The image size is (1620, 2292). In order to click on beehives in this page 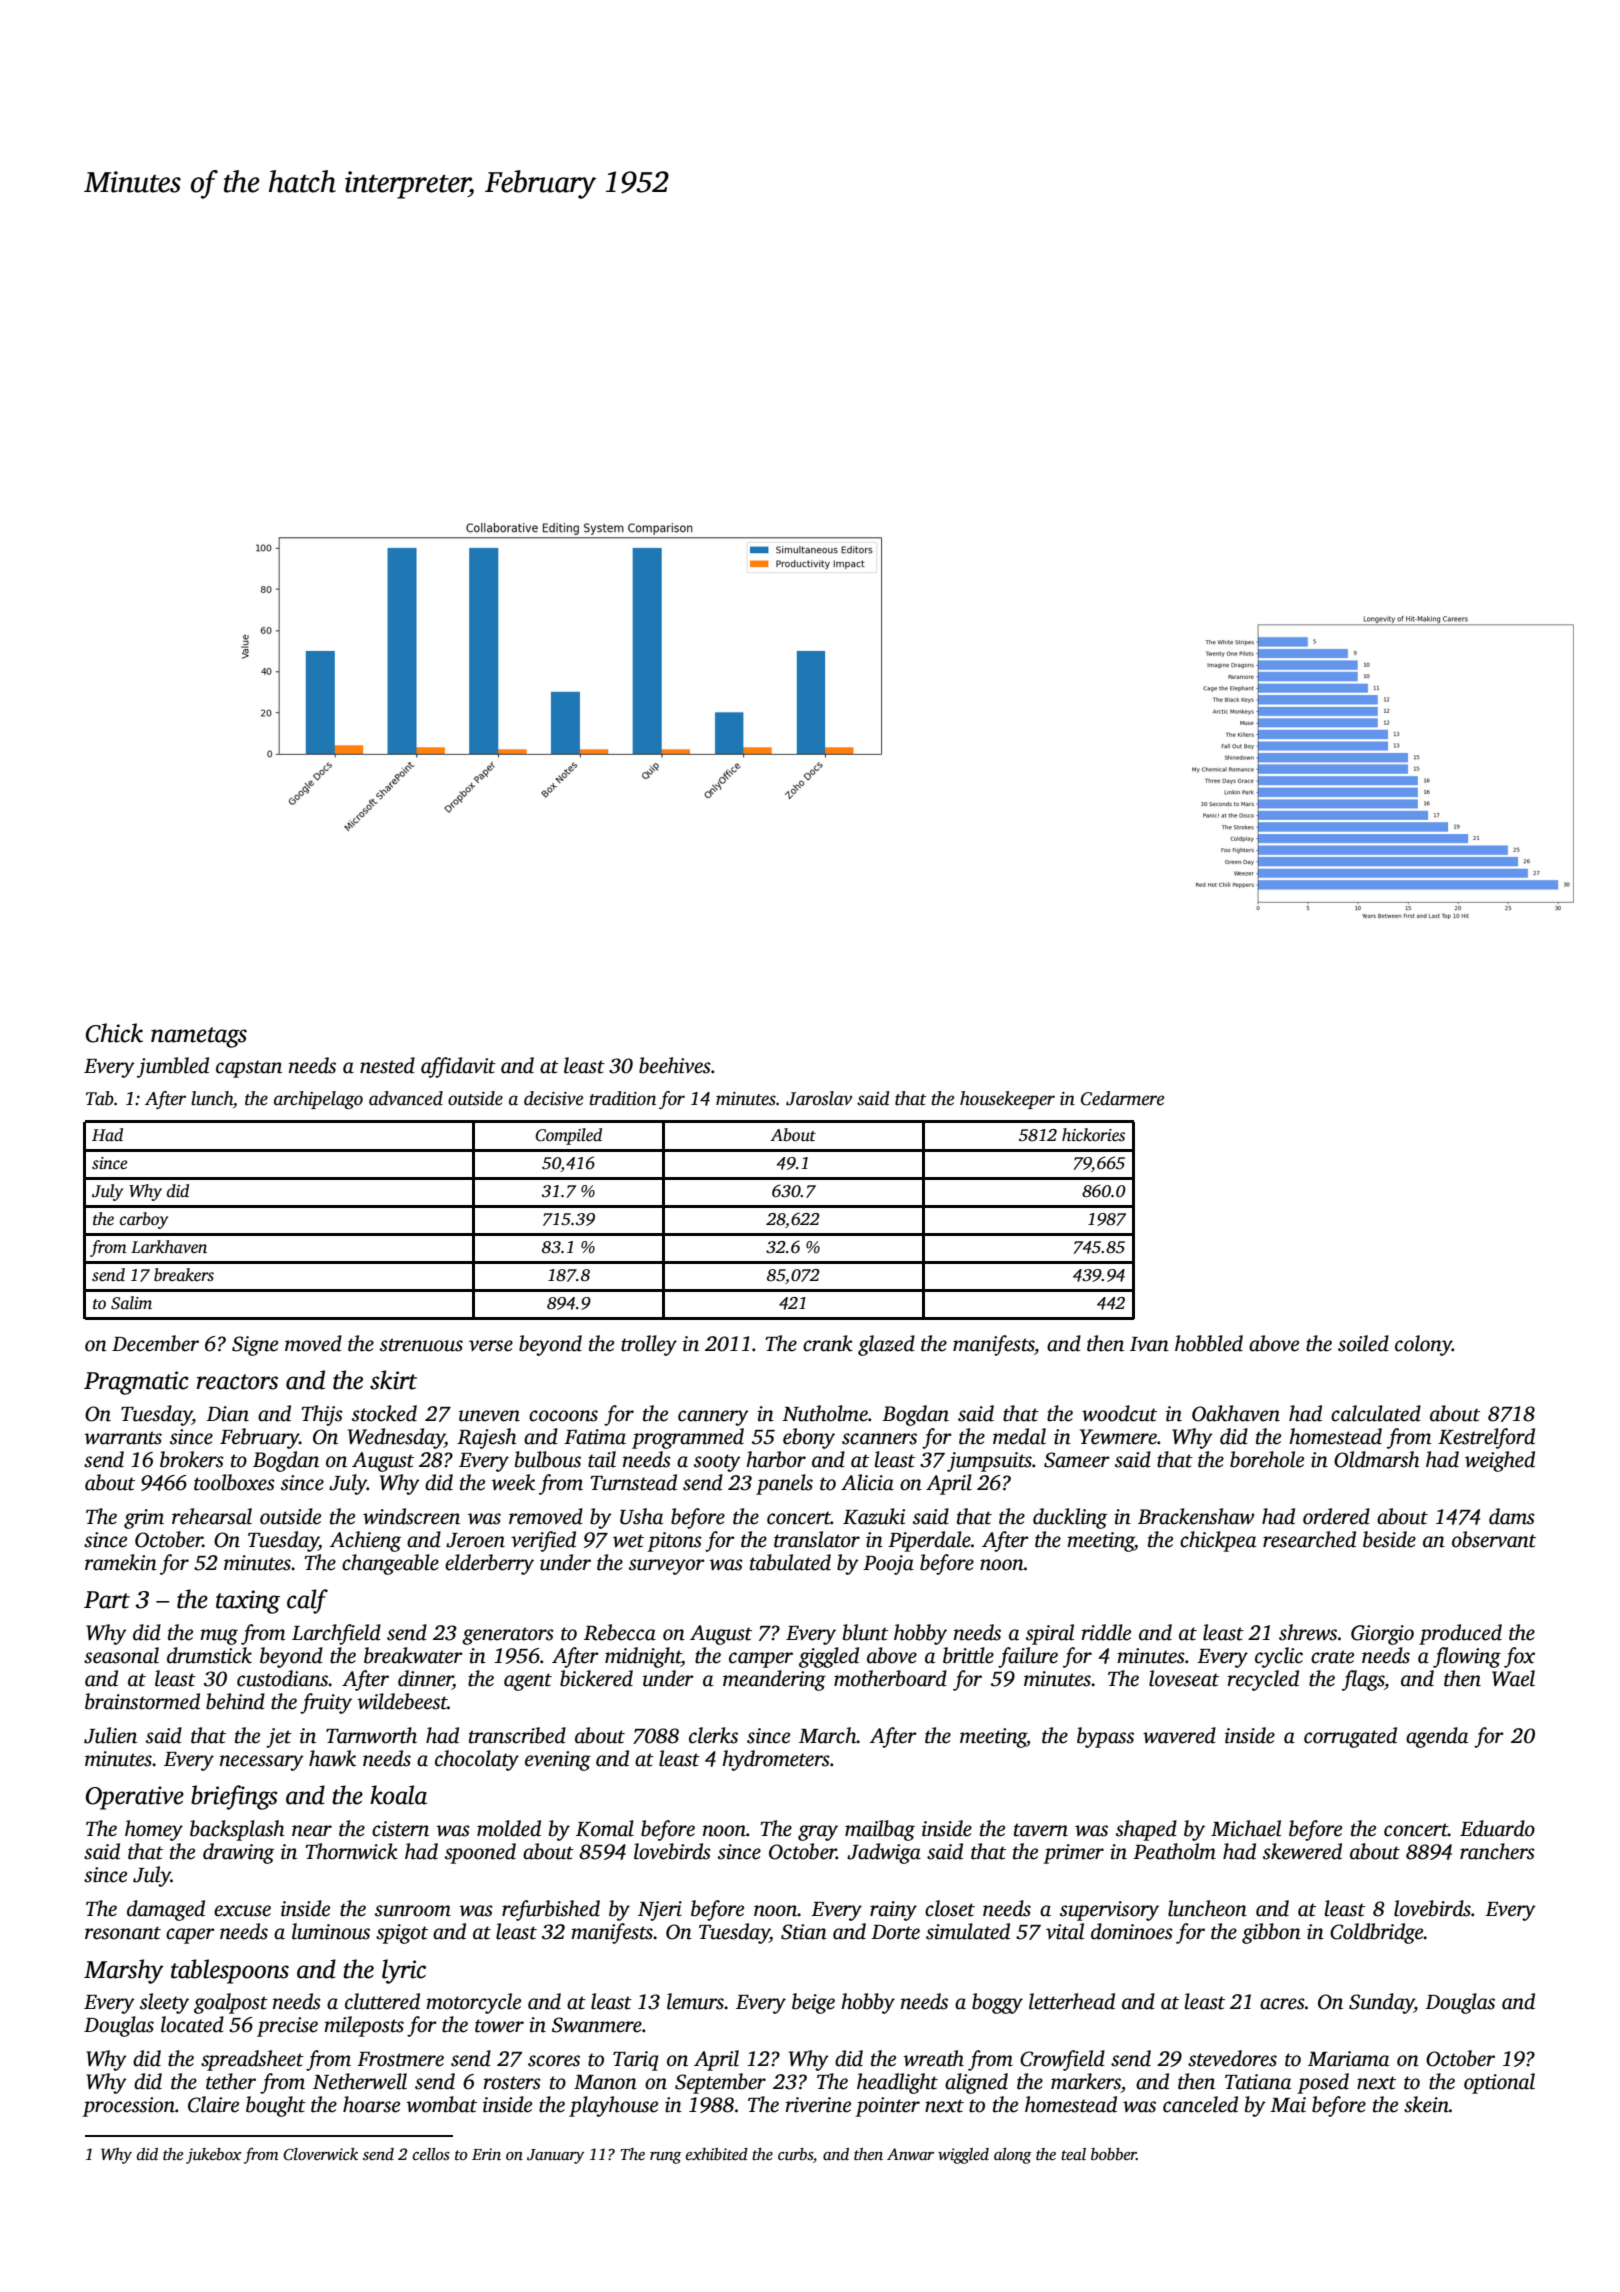, I will do `click(675, 1065)`.
